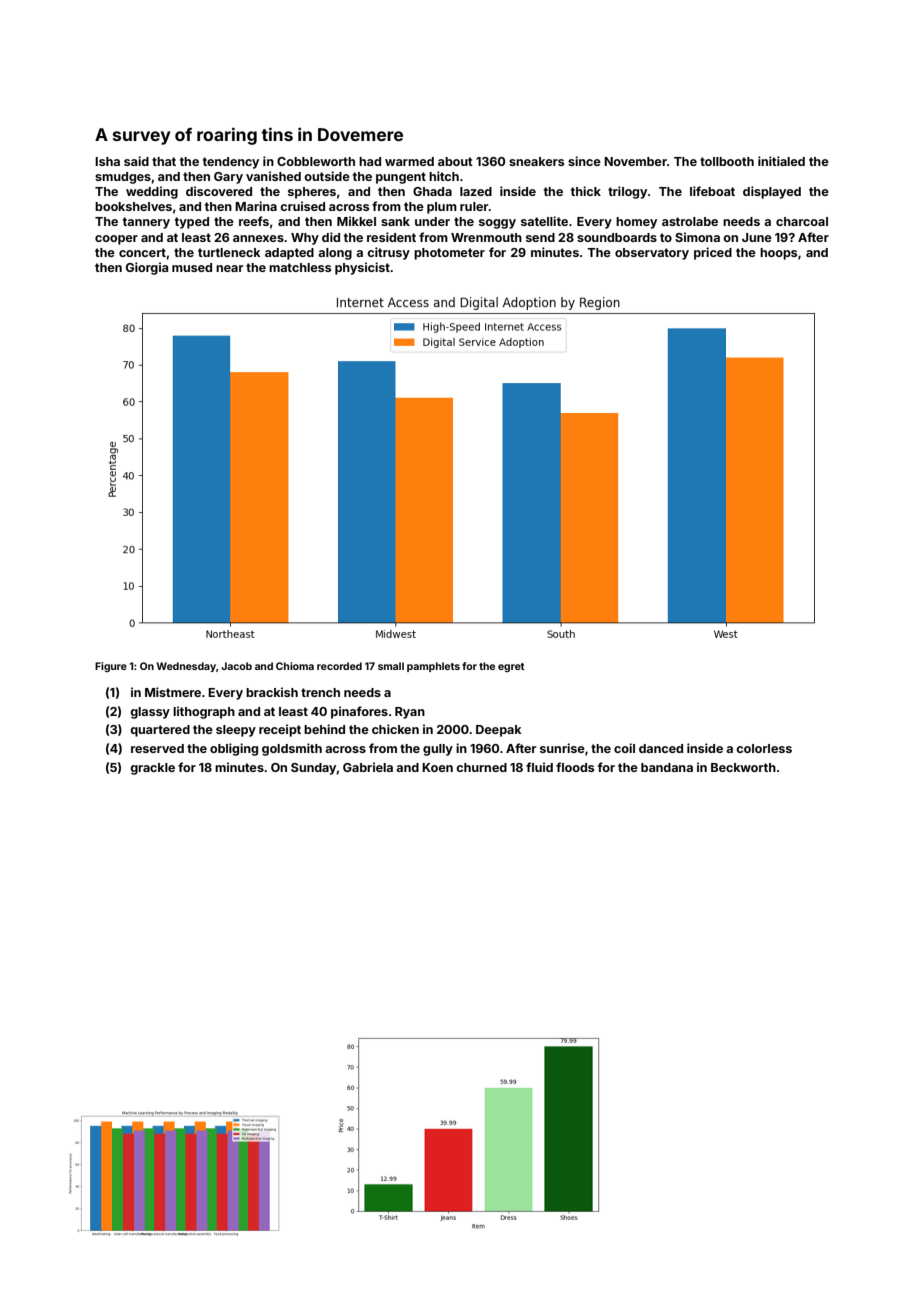 The height and width of the screenshot is (1308, 924). What do you see at coordinates (743, 767) in the screenshot?
I see `Beckworth` at bounding box center [743, 767].
